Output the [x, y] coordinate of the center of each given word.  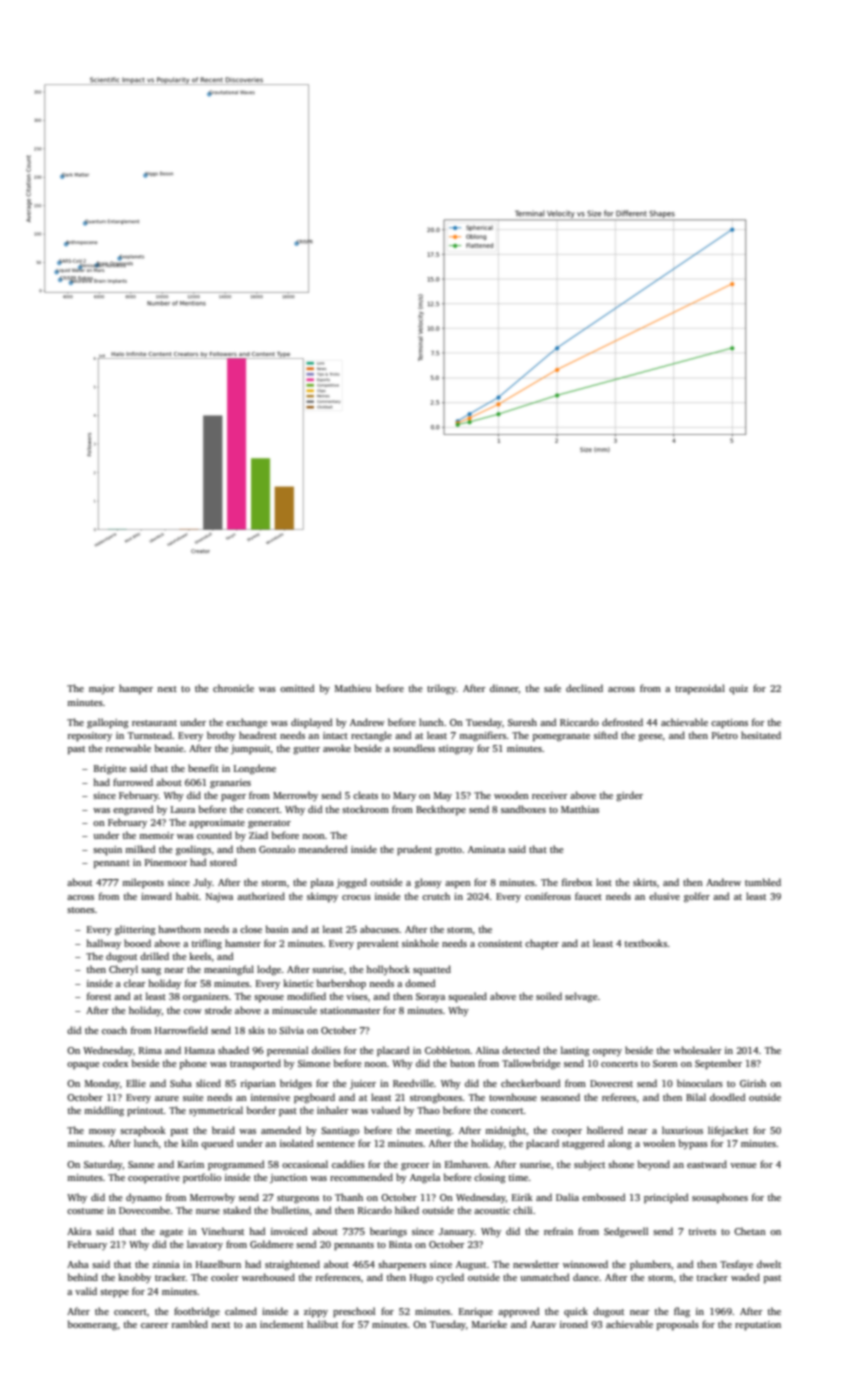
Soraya [430, 997]
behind [83, 1277]
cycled [450, 1278]
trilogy [441, 689]
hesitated [761, 735]
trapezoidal [700, 689]
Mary [404, 796]
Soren [665, 1063]
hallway [103, 944]
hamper [136, 689]
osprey [607, 1052]
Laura [183, 809]
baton [462, 1063]
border [261, 1110]
